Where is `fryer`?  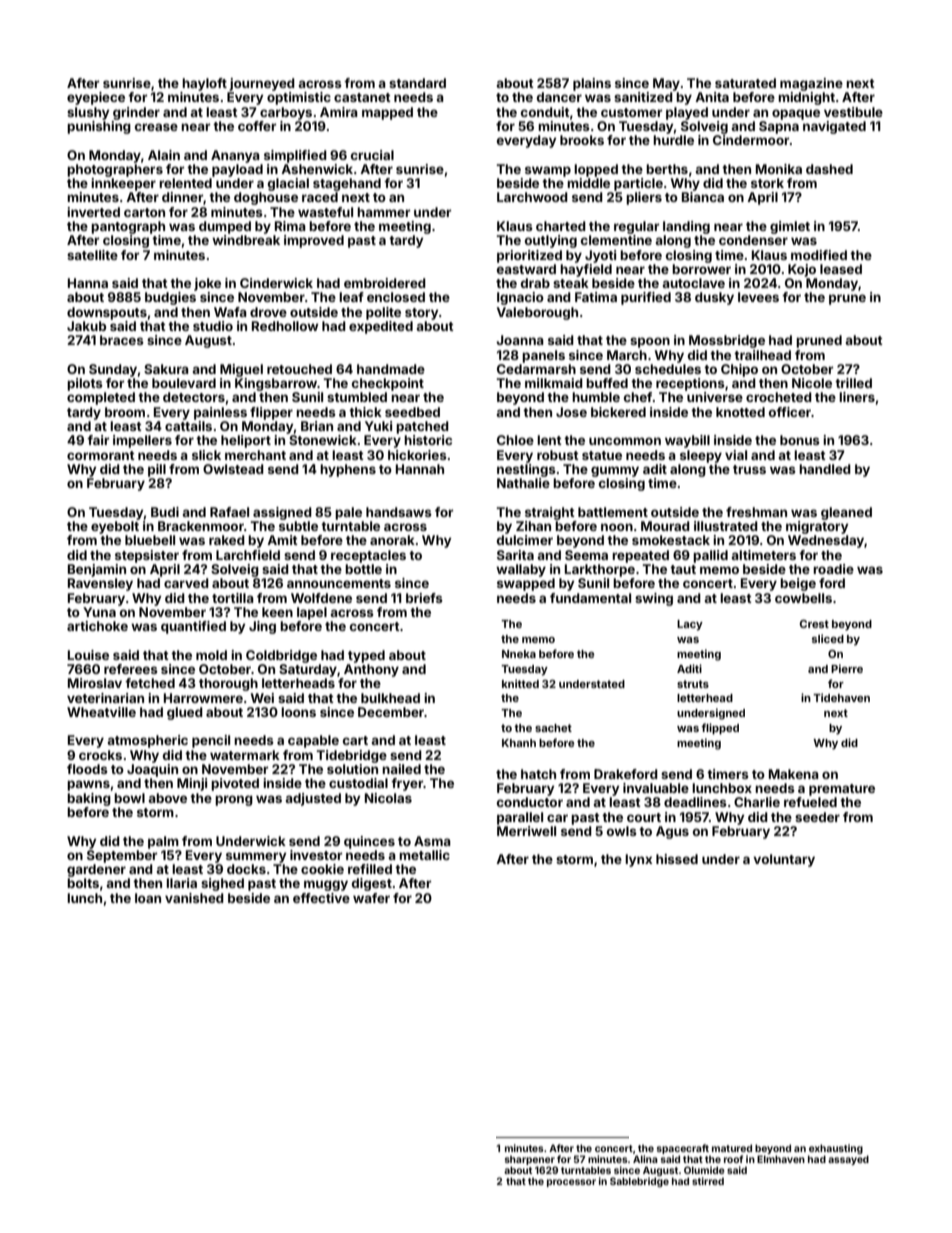 fryer is located at coordinates (407, 784).
